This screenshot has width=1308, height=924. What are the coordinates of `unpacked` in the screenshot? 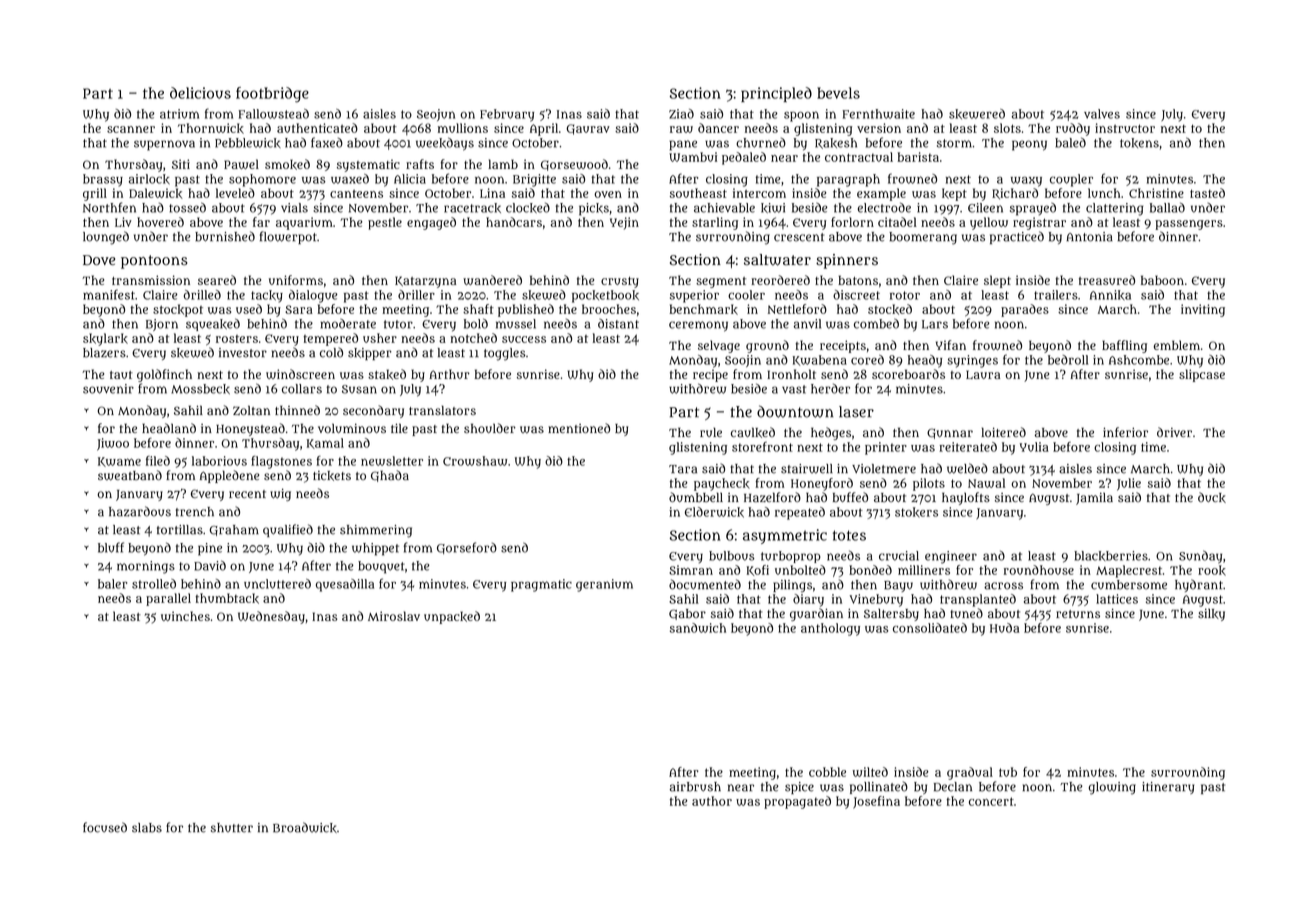 It's located at (452, 617).
